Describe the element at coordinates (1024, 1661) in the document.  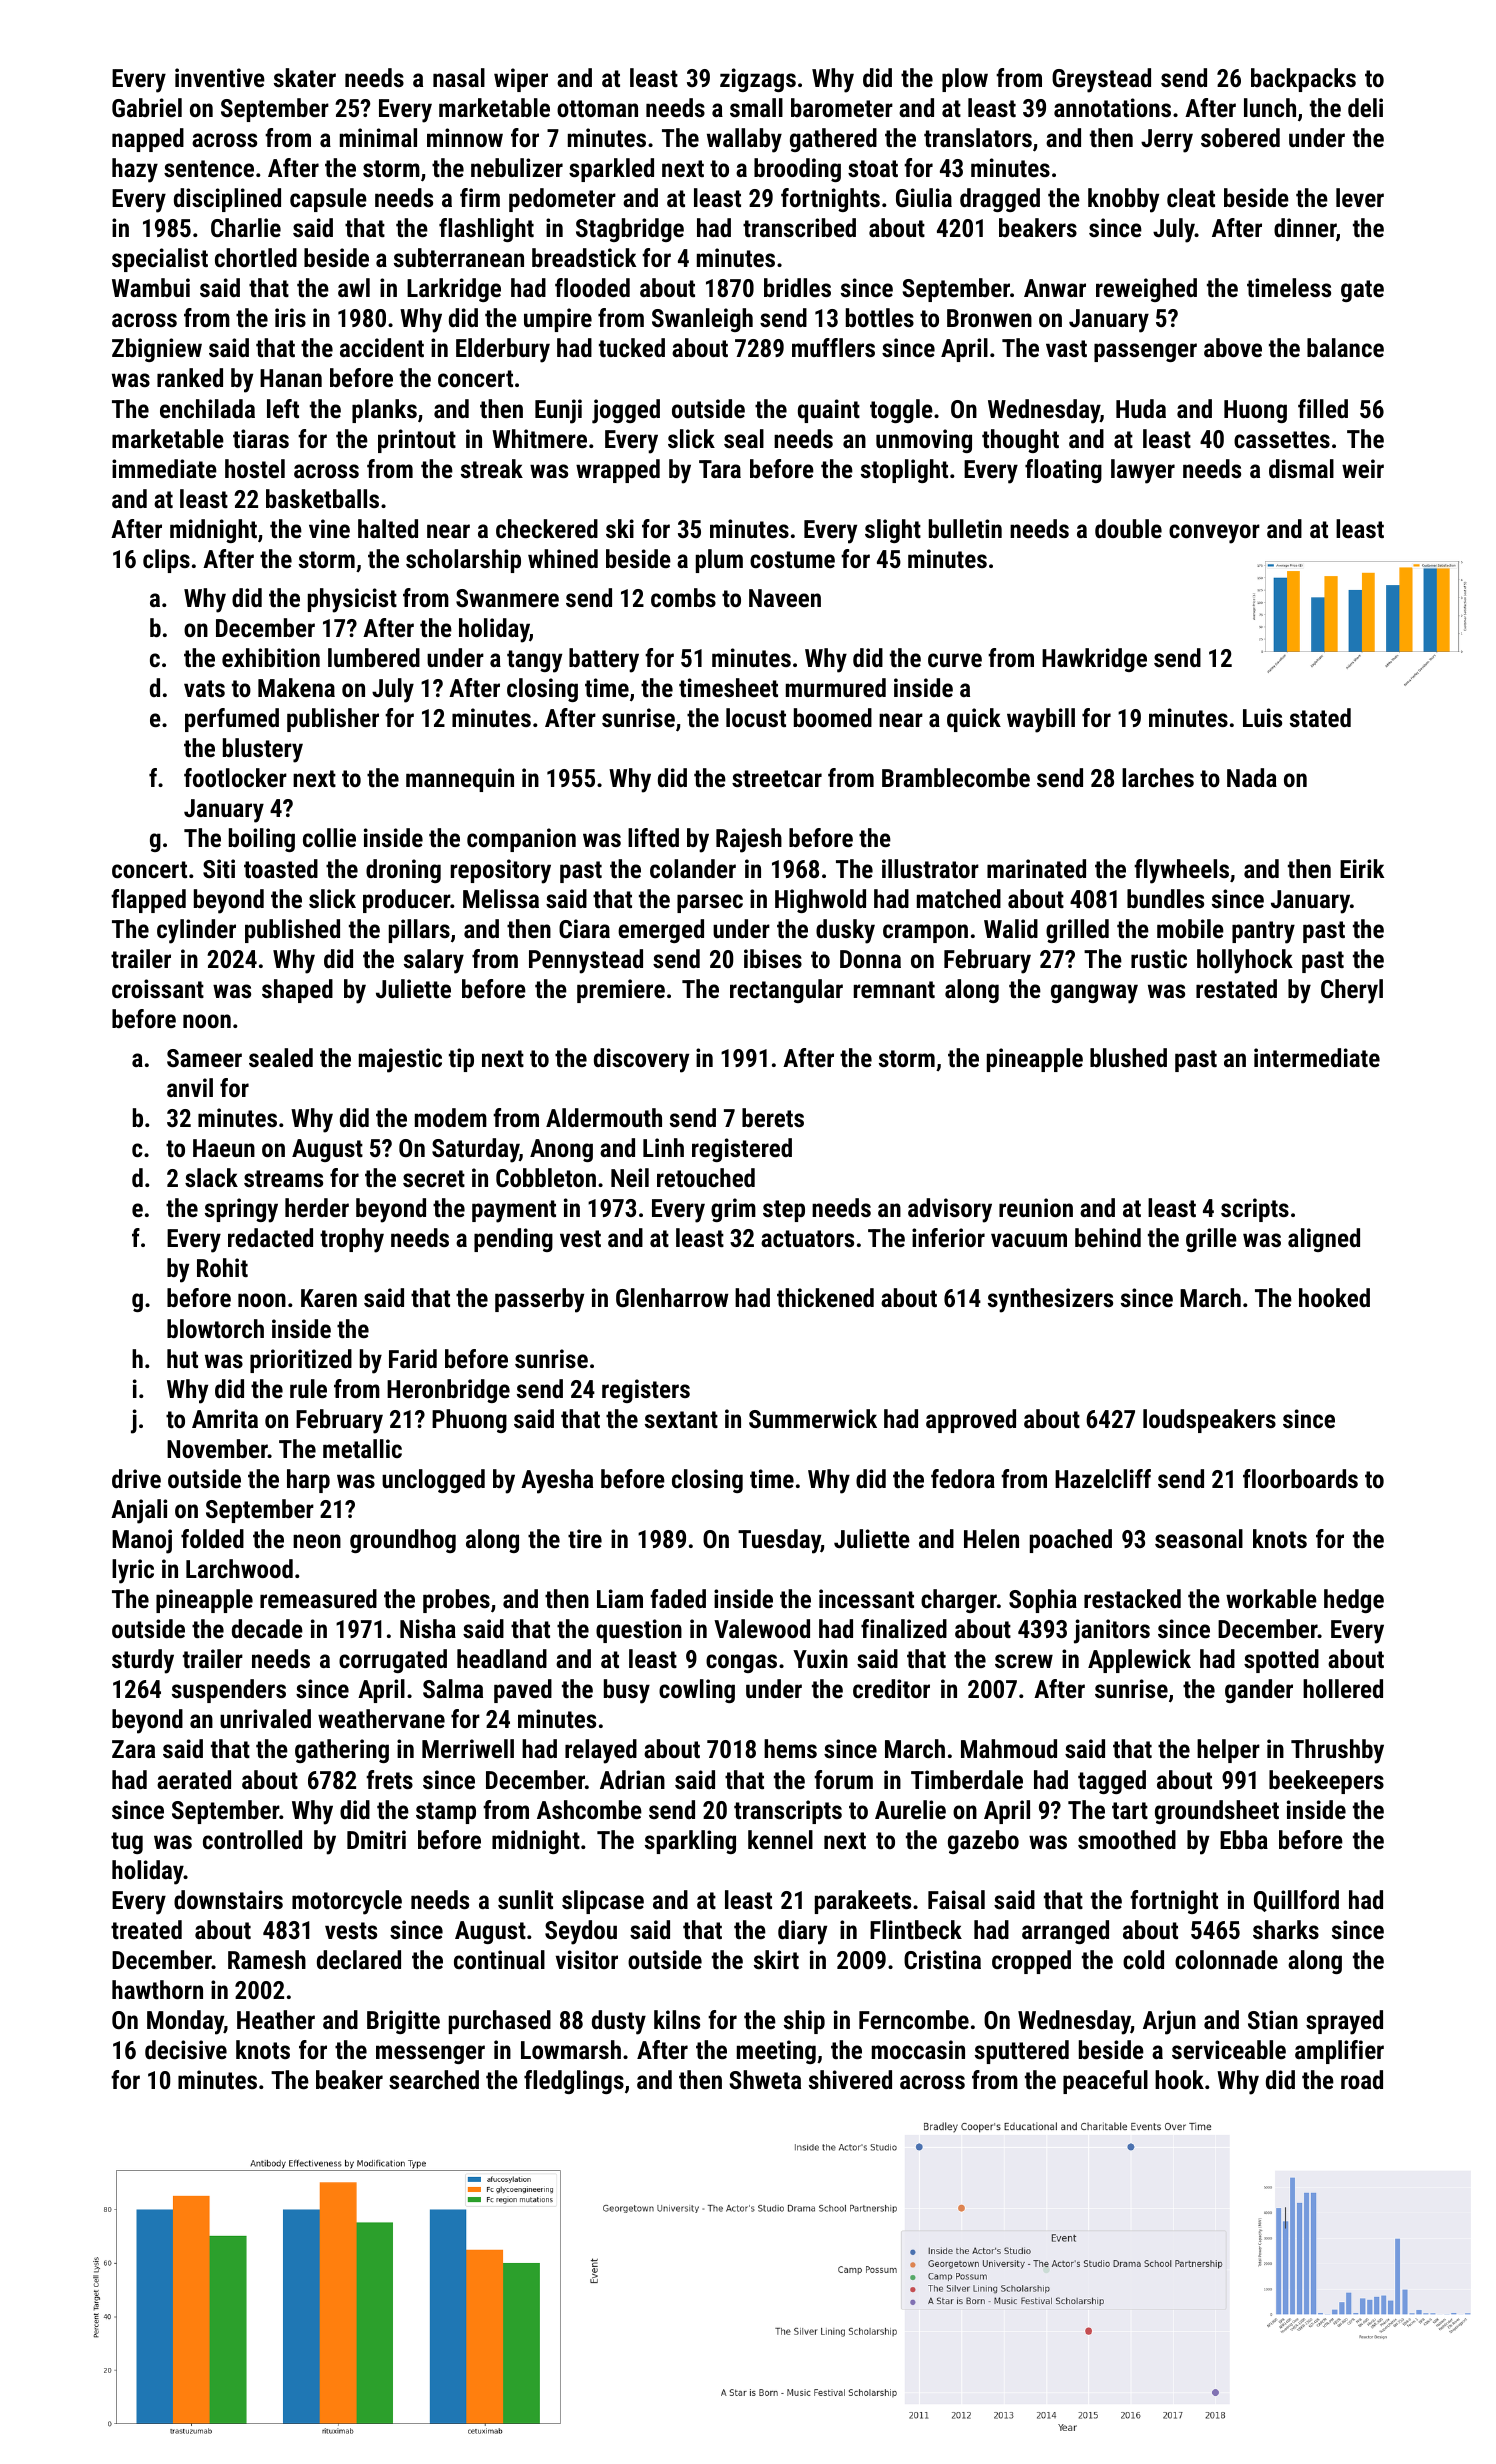
I see `screw` at that location.
